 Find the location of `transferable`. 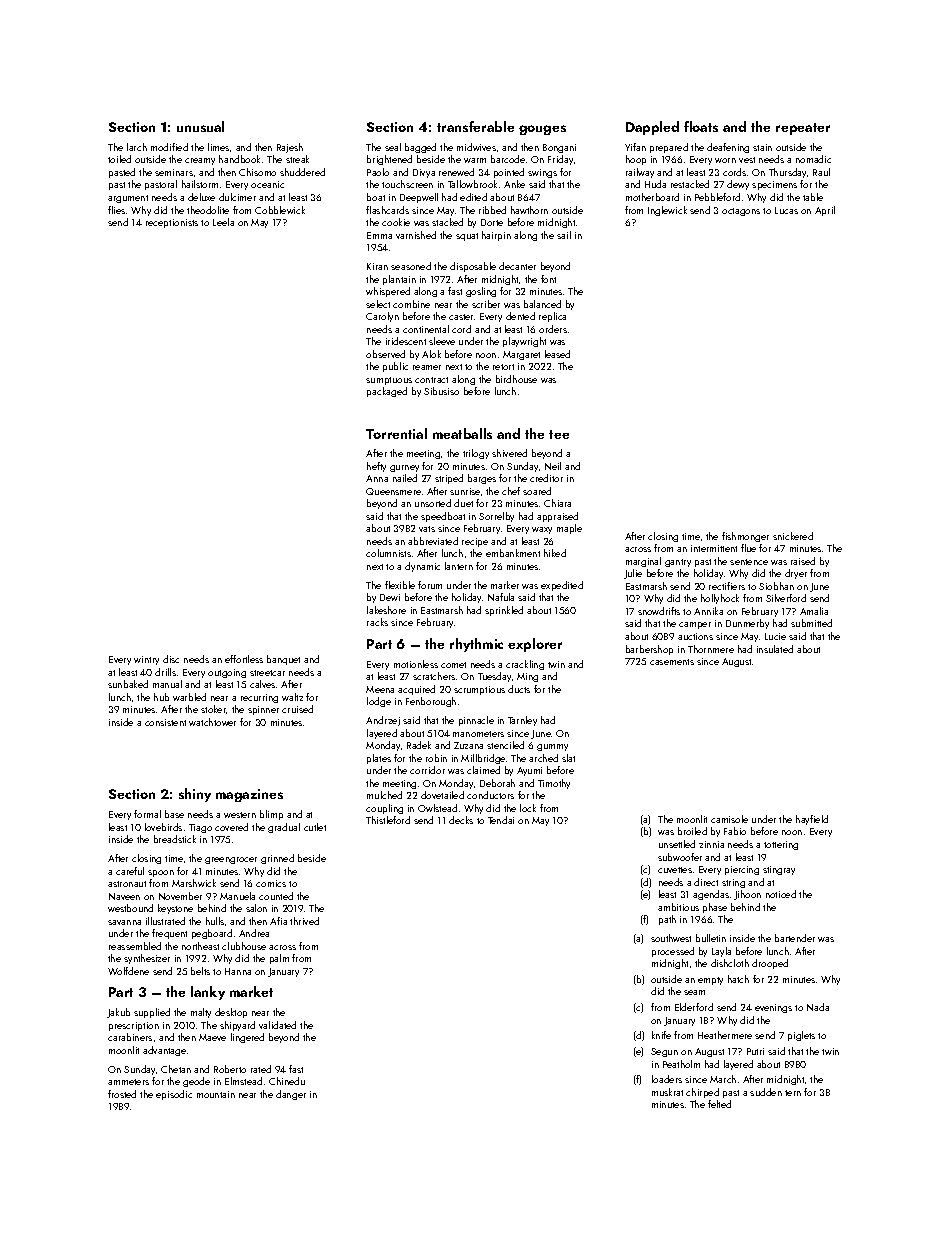

transferable is located at coordinates (475, 126).
